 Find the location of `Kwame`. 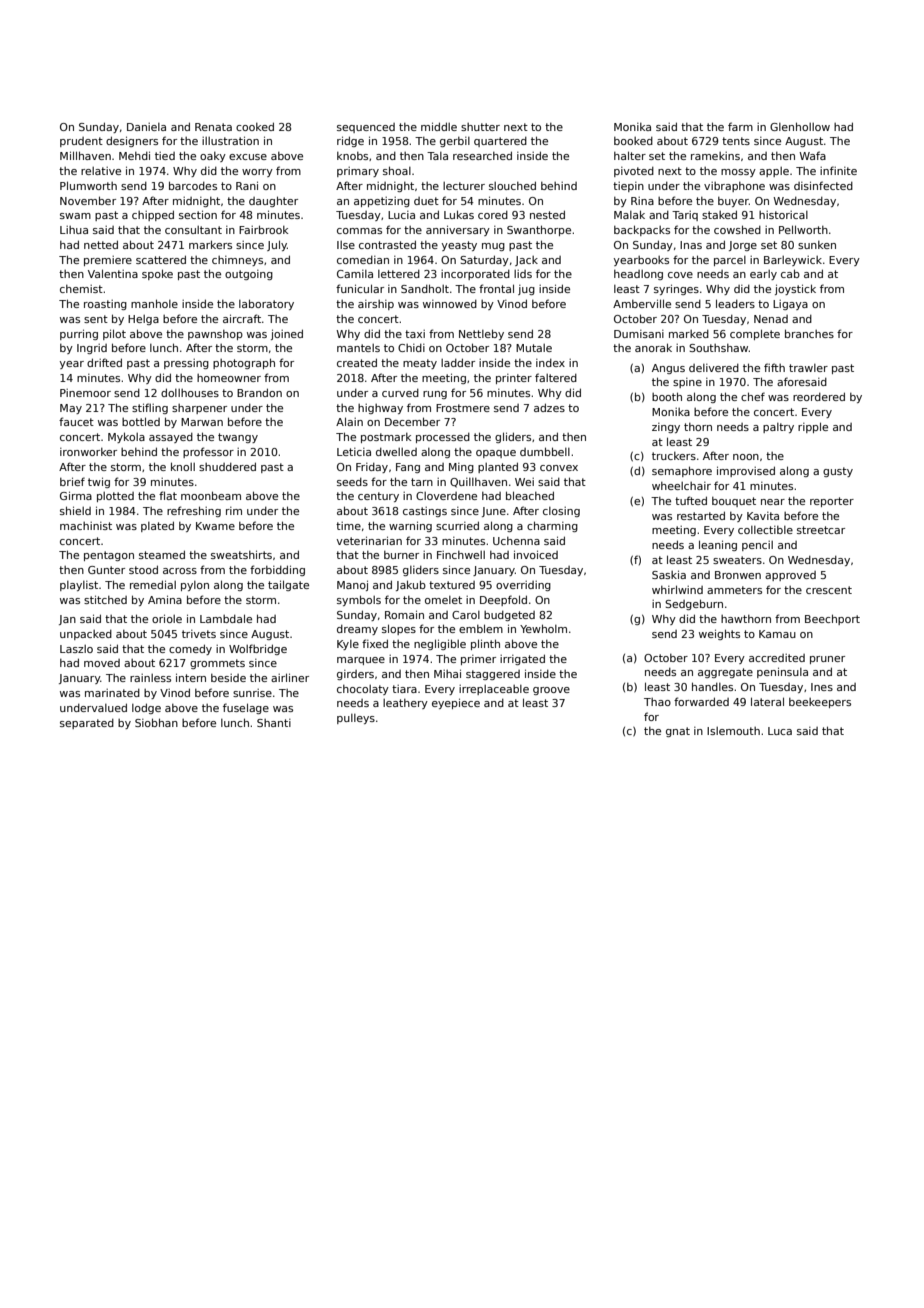

Kwame is located at coordinates (215, 526).
